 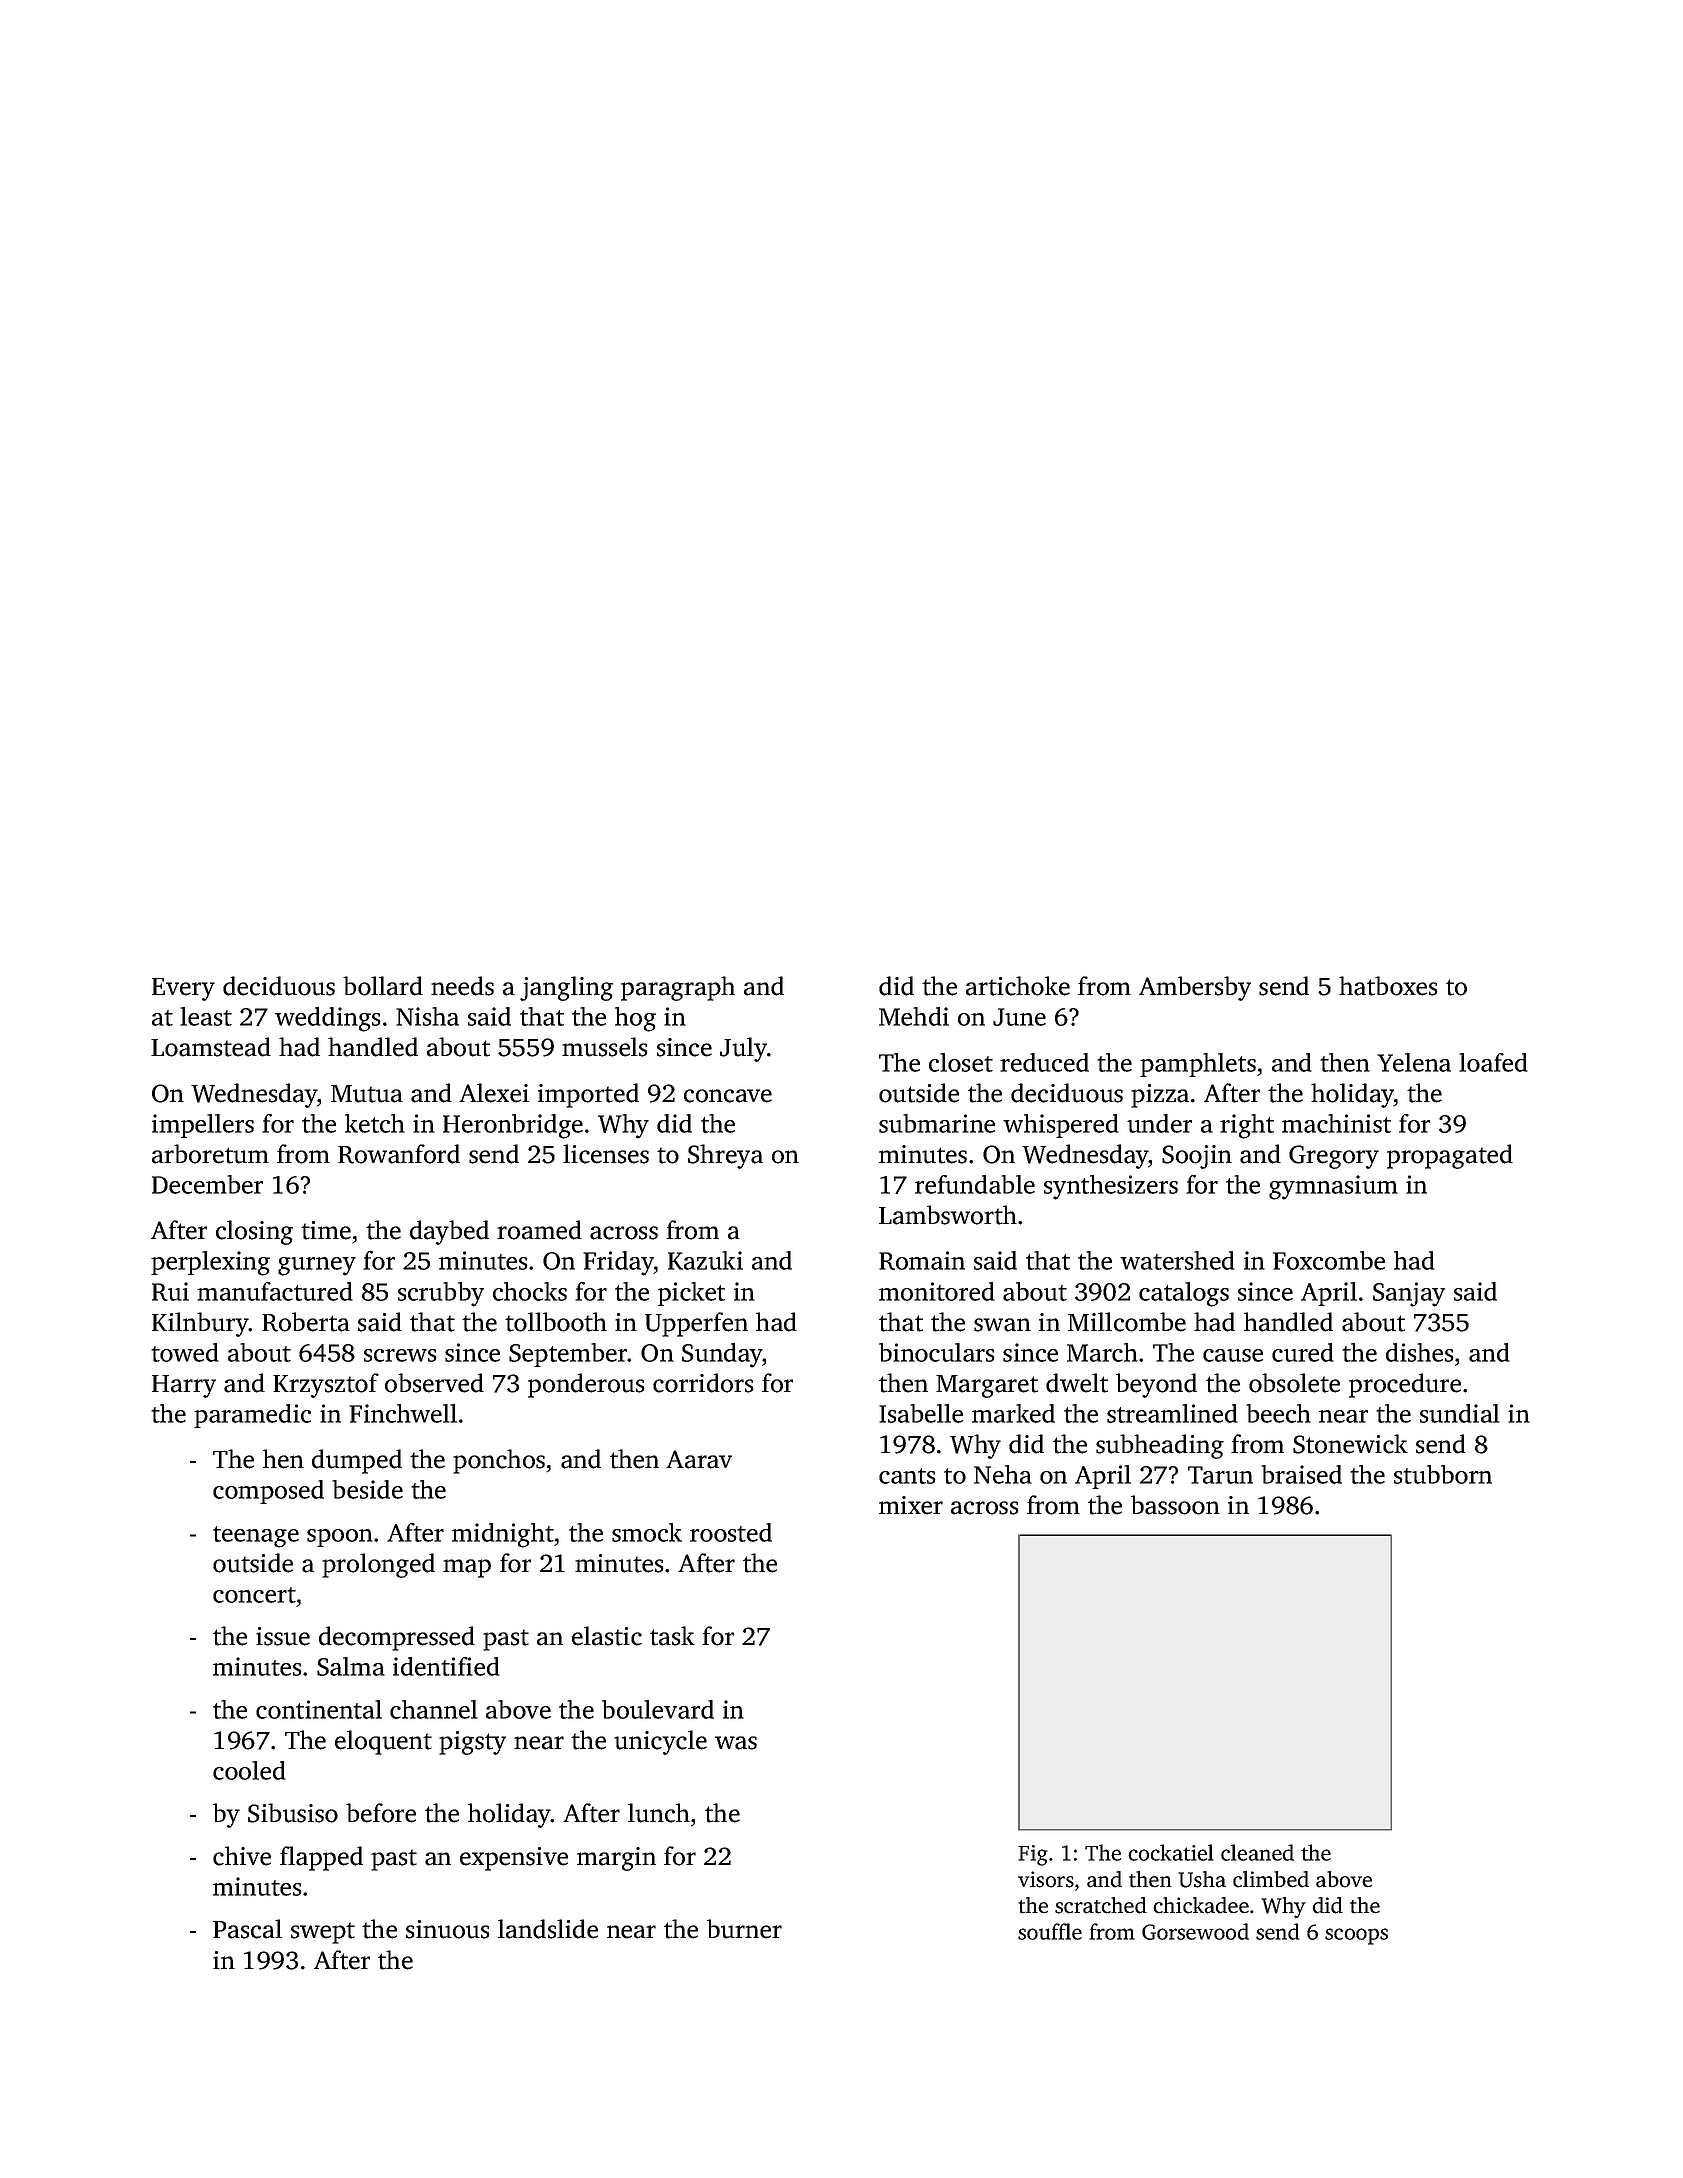 What do you see at coordinates (1247, 1126) in the screenshot?
I see `right` at bounding box center [1247, 1126].
